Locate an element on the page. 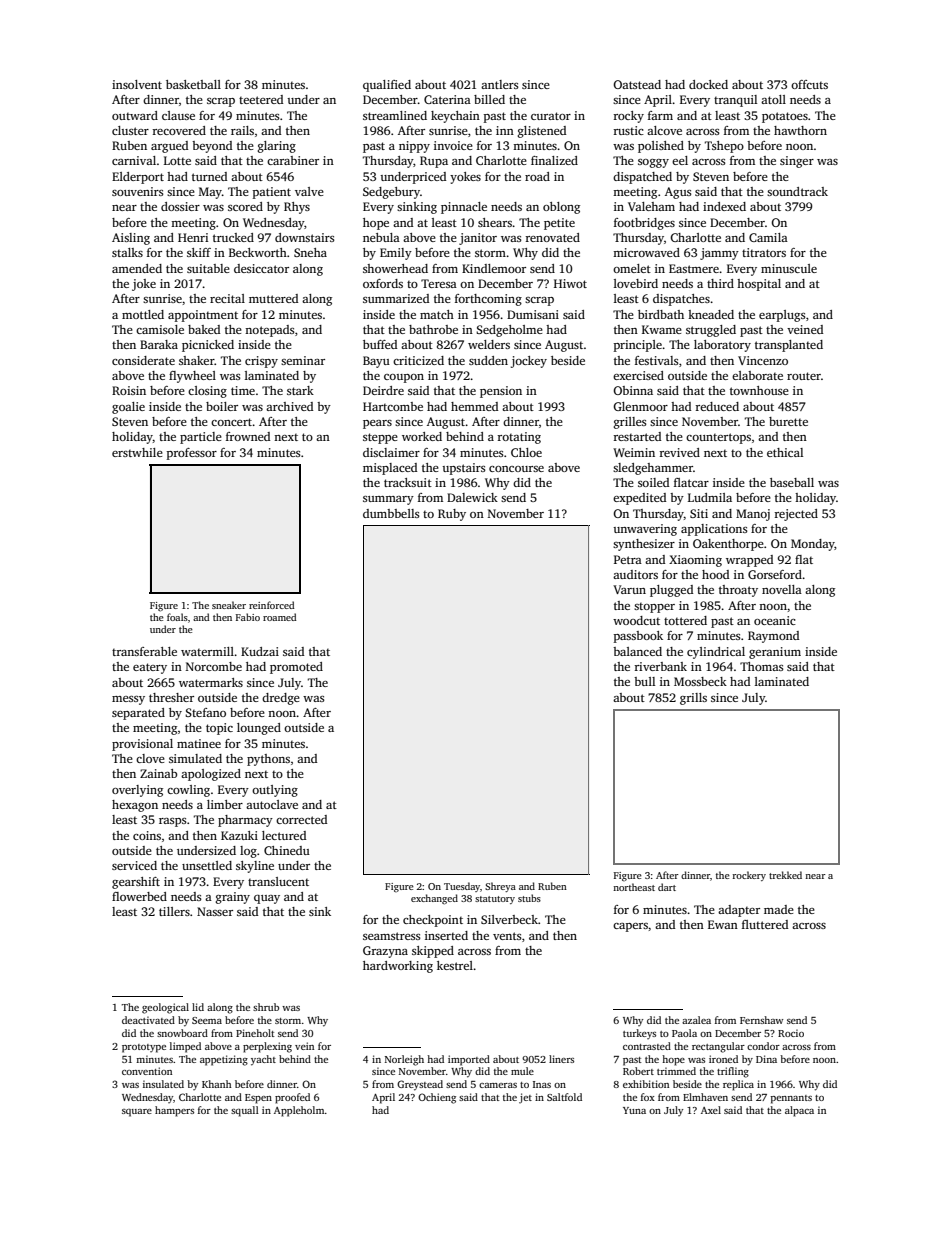 The image size is (952, 1233). trekked is located at coordinates (785, 875).
